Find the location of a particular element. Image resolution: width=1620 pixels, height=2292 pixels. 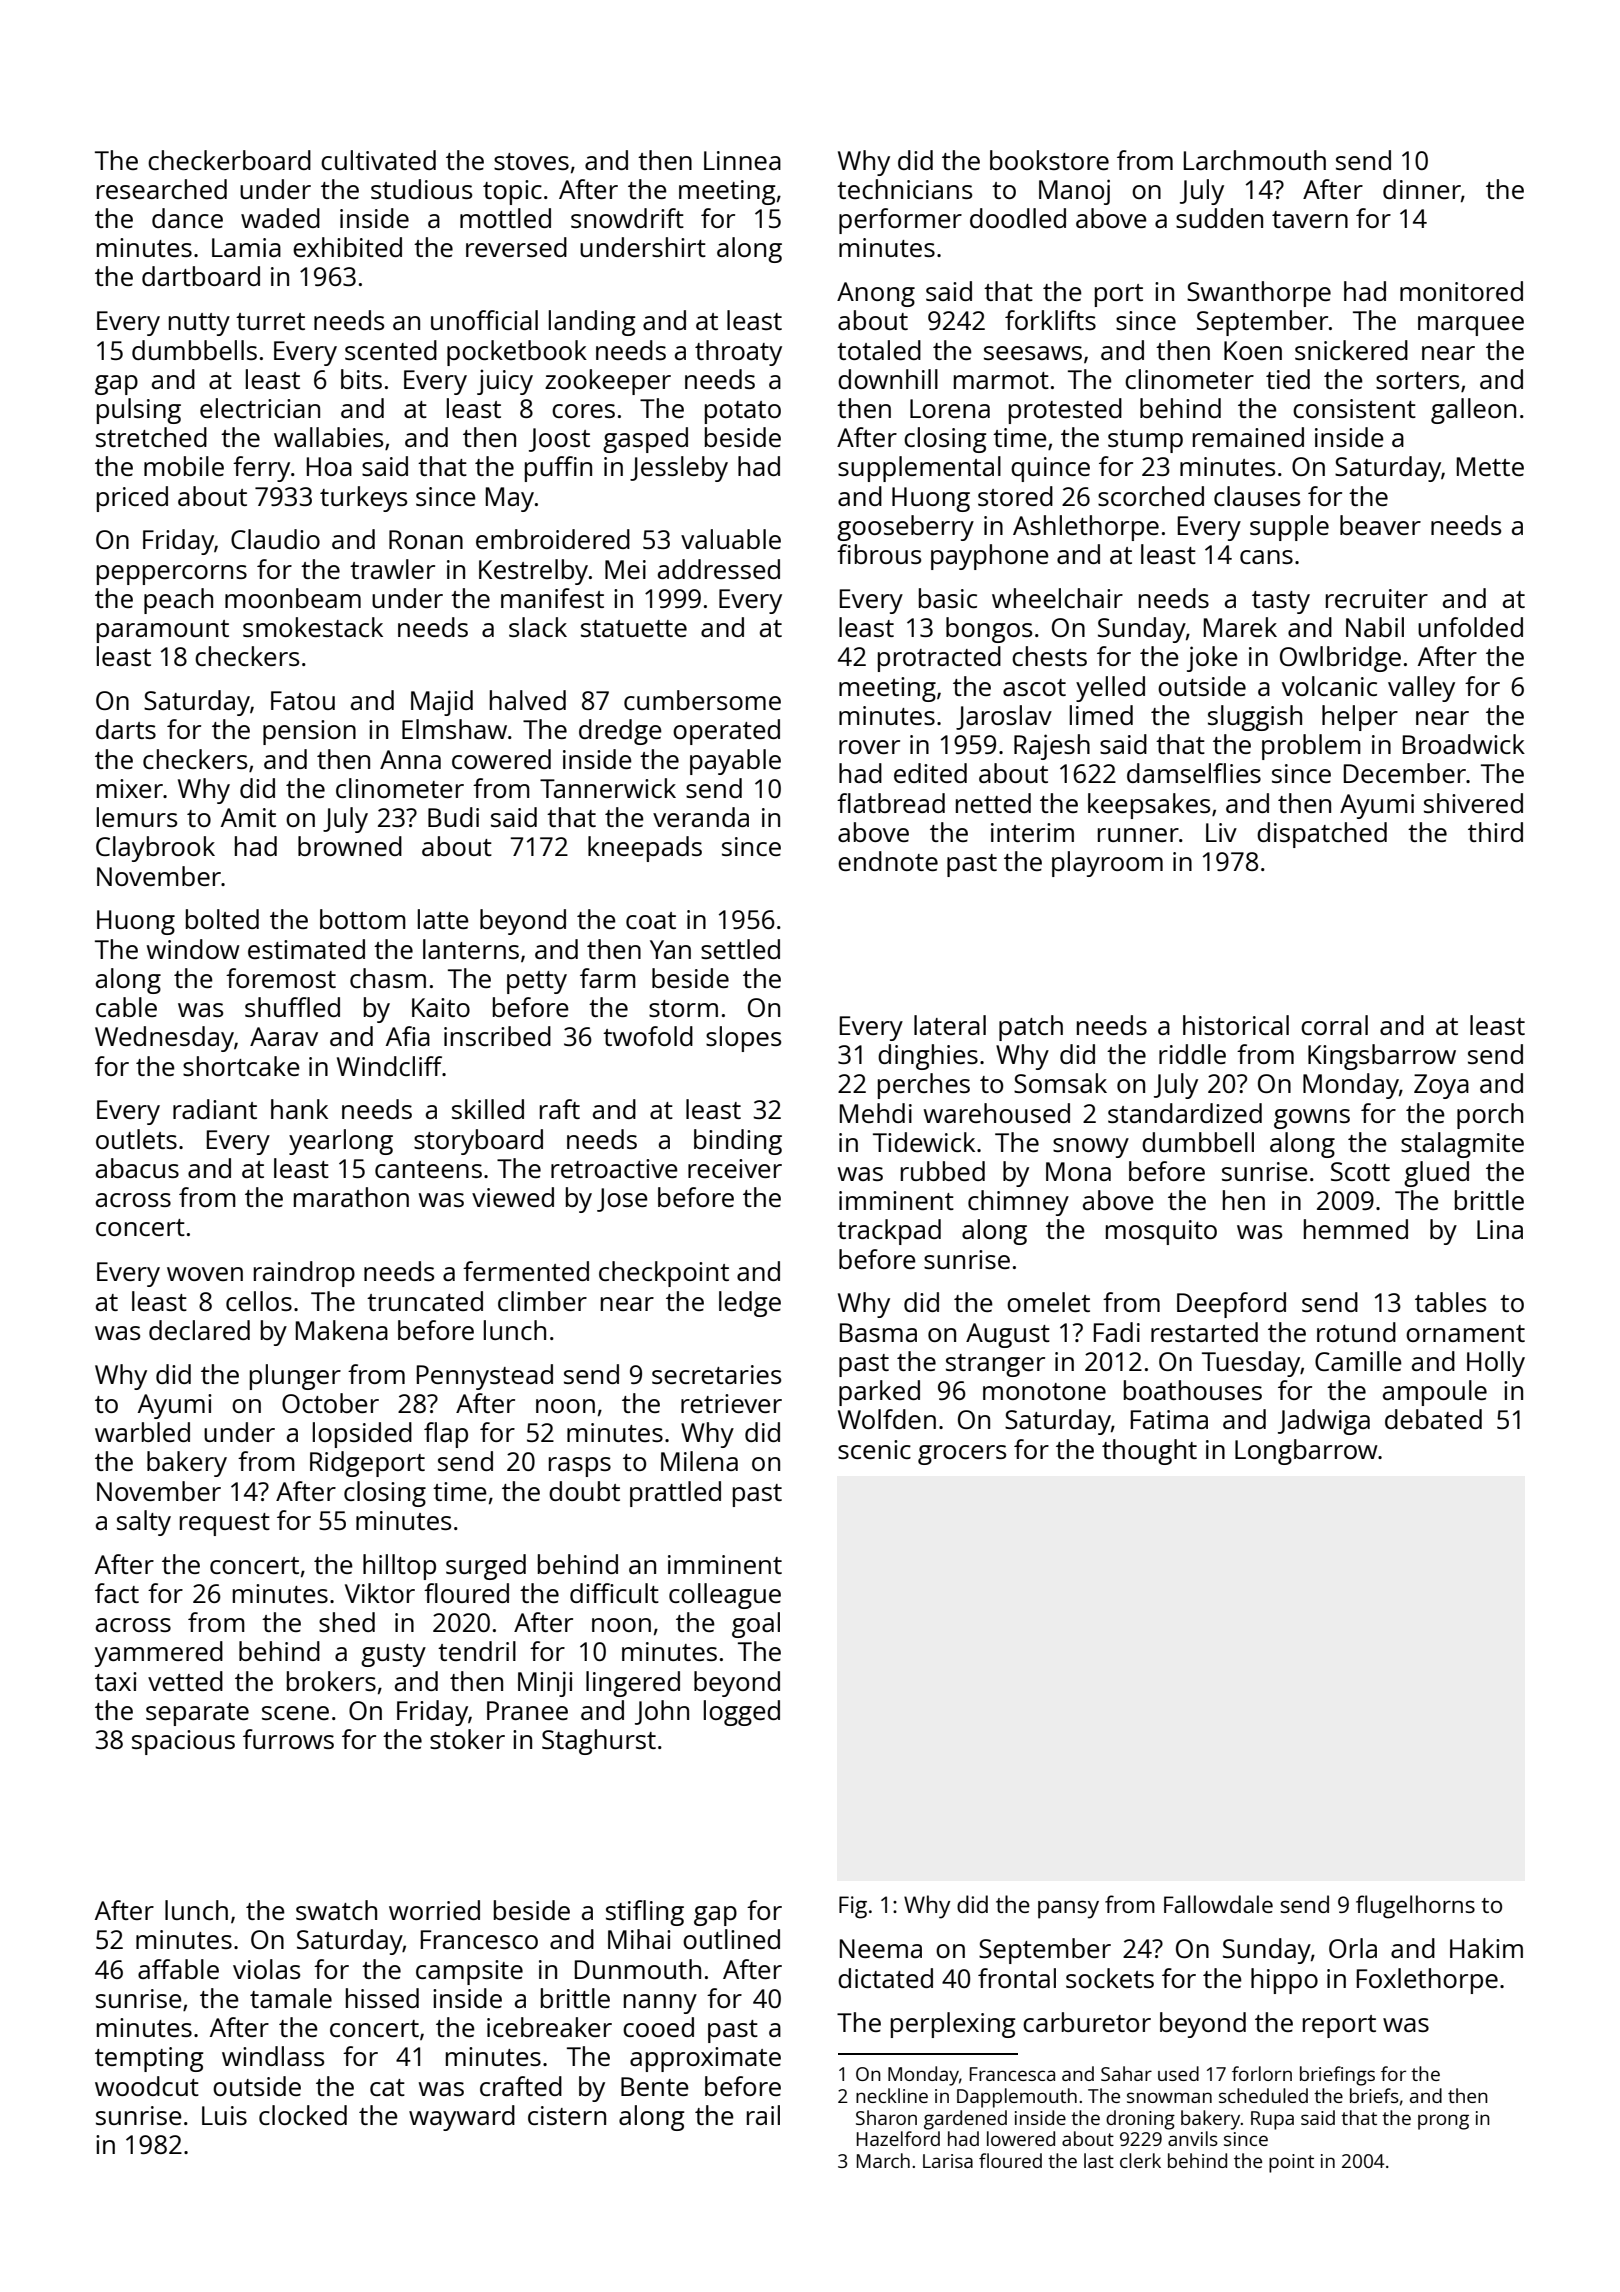

raindrop is located at coordinates (304, 1274).
